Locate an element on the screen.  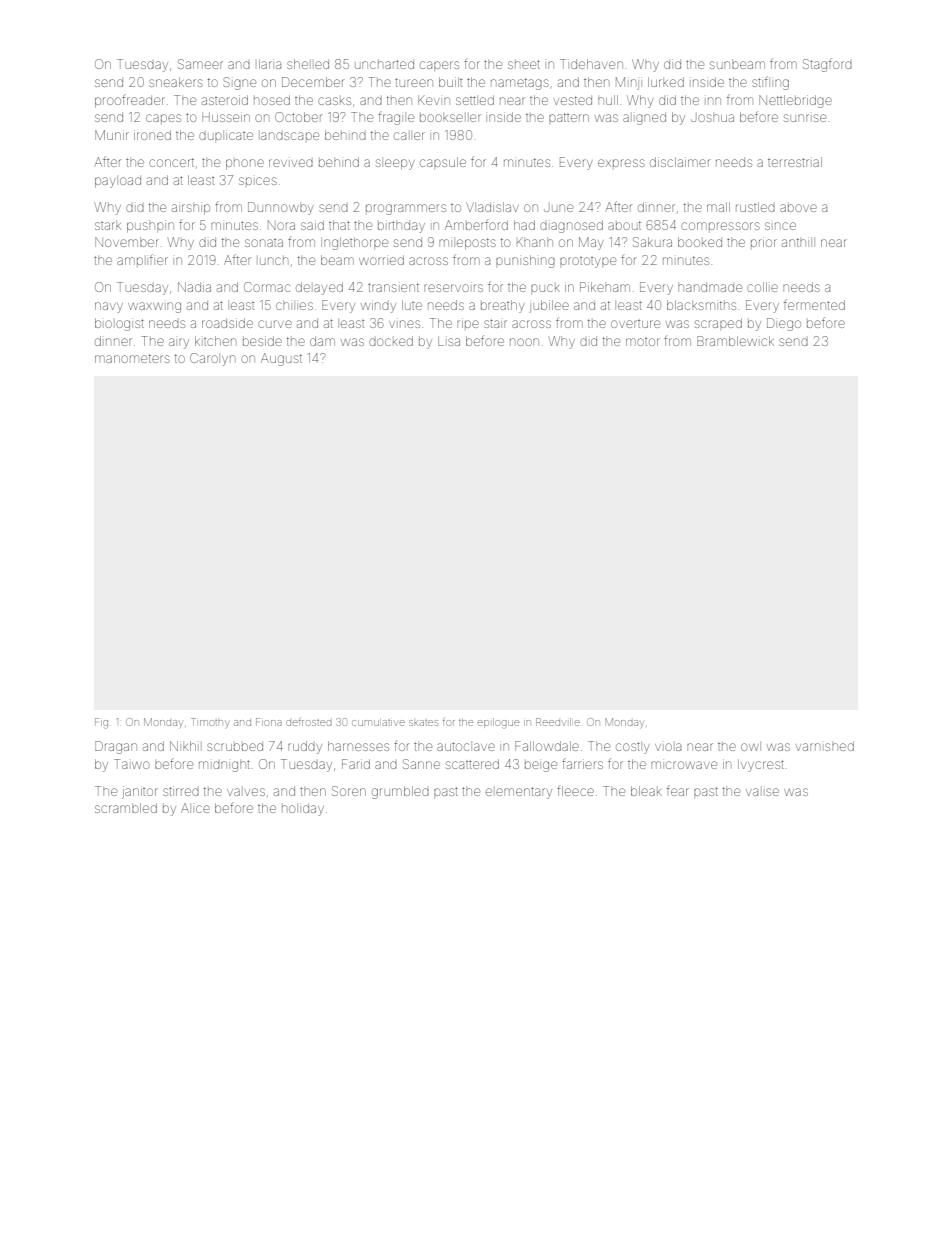
proofreader is located at coordinates (130, 102).
